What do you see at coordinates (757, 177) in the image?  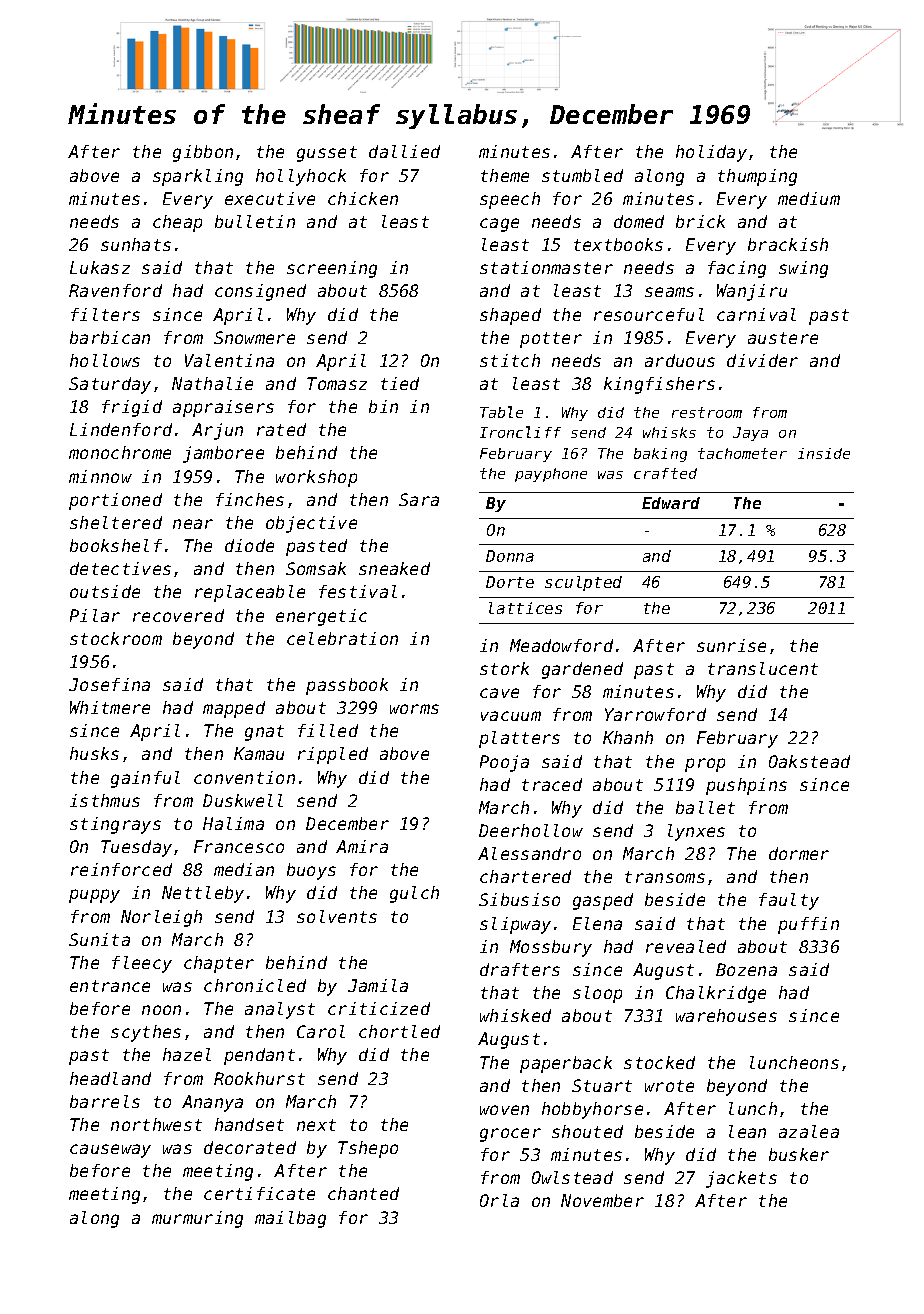 I see `thumping` at bounding box center [757, 177].
